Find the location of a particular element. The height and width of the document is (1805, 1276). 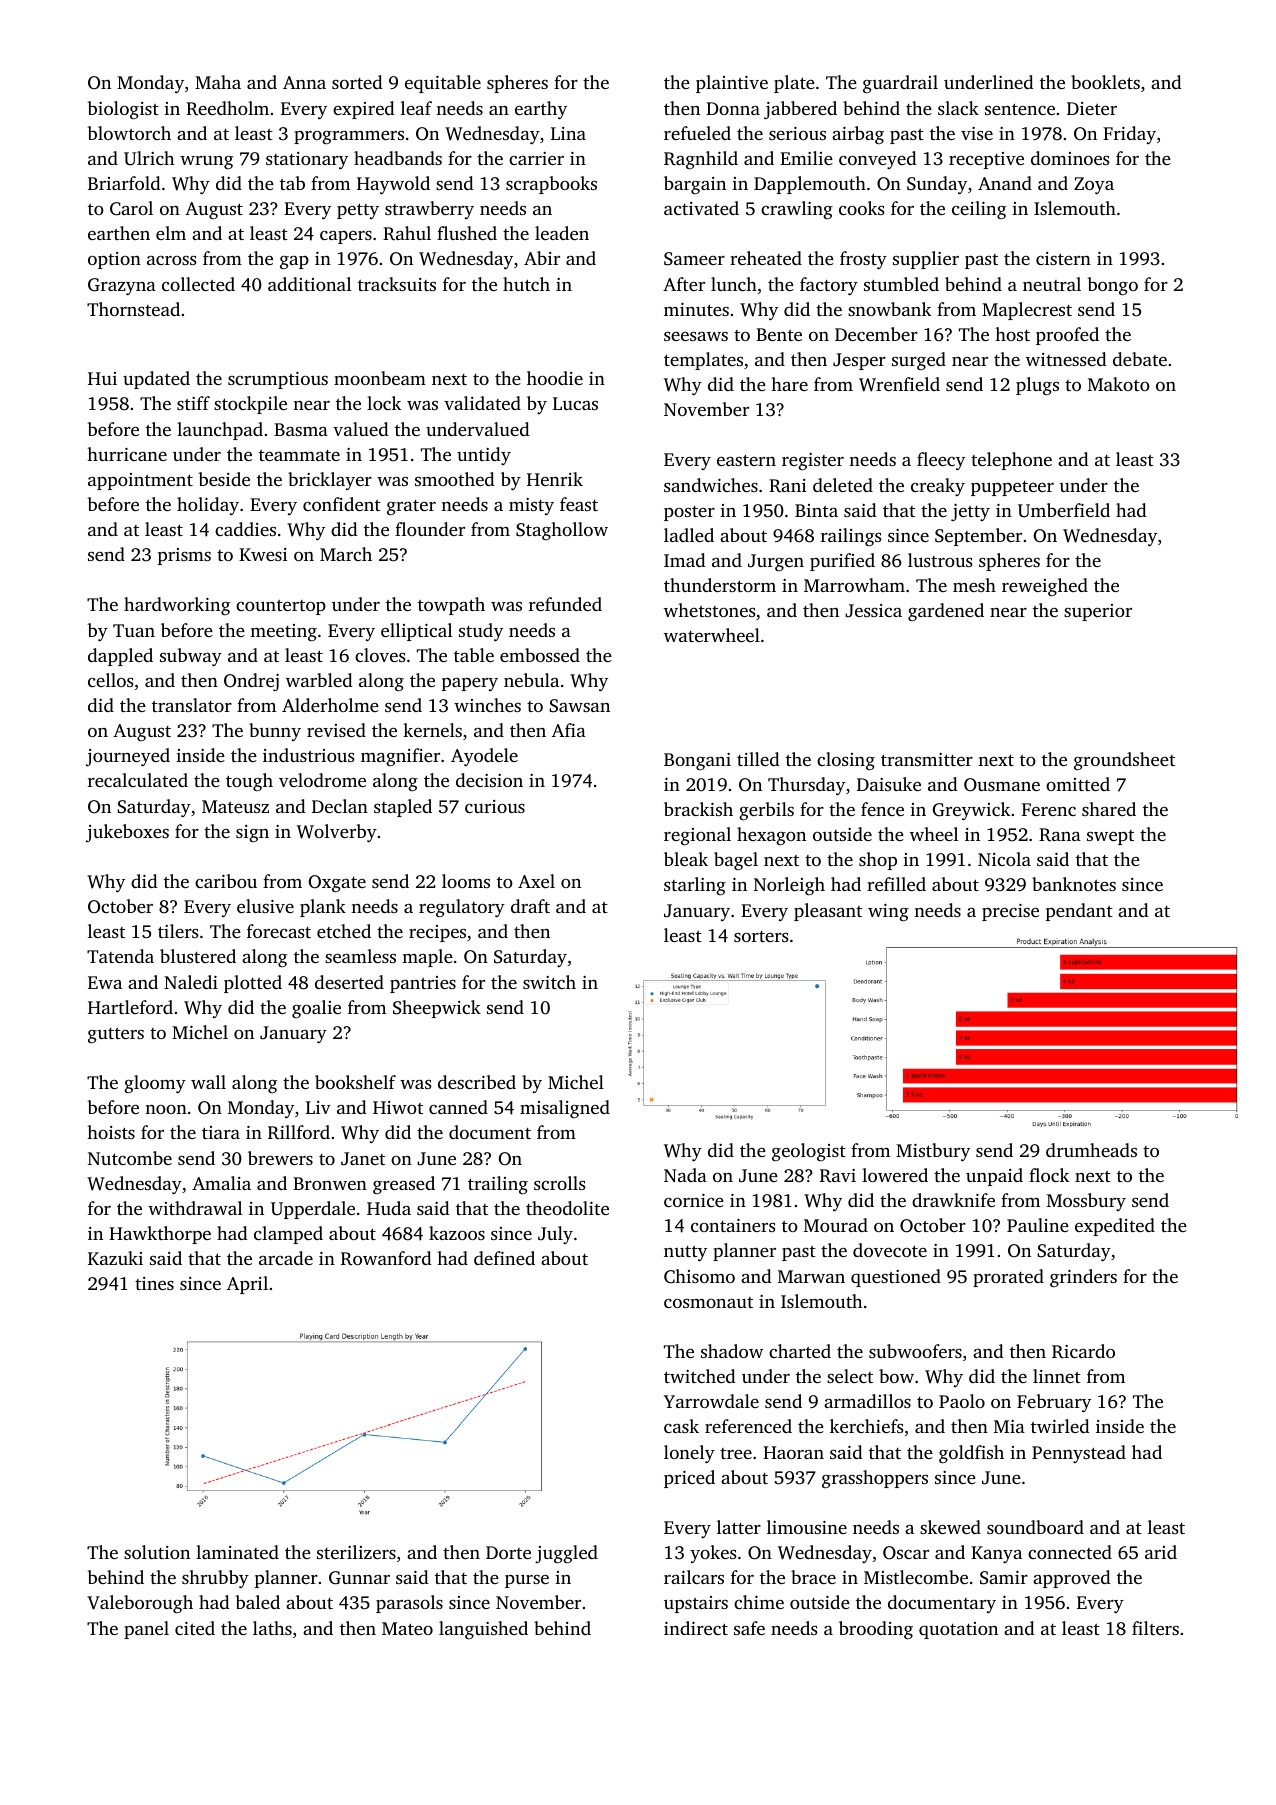

regional is located at coordinates (697, 836).
